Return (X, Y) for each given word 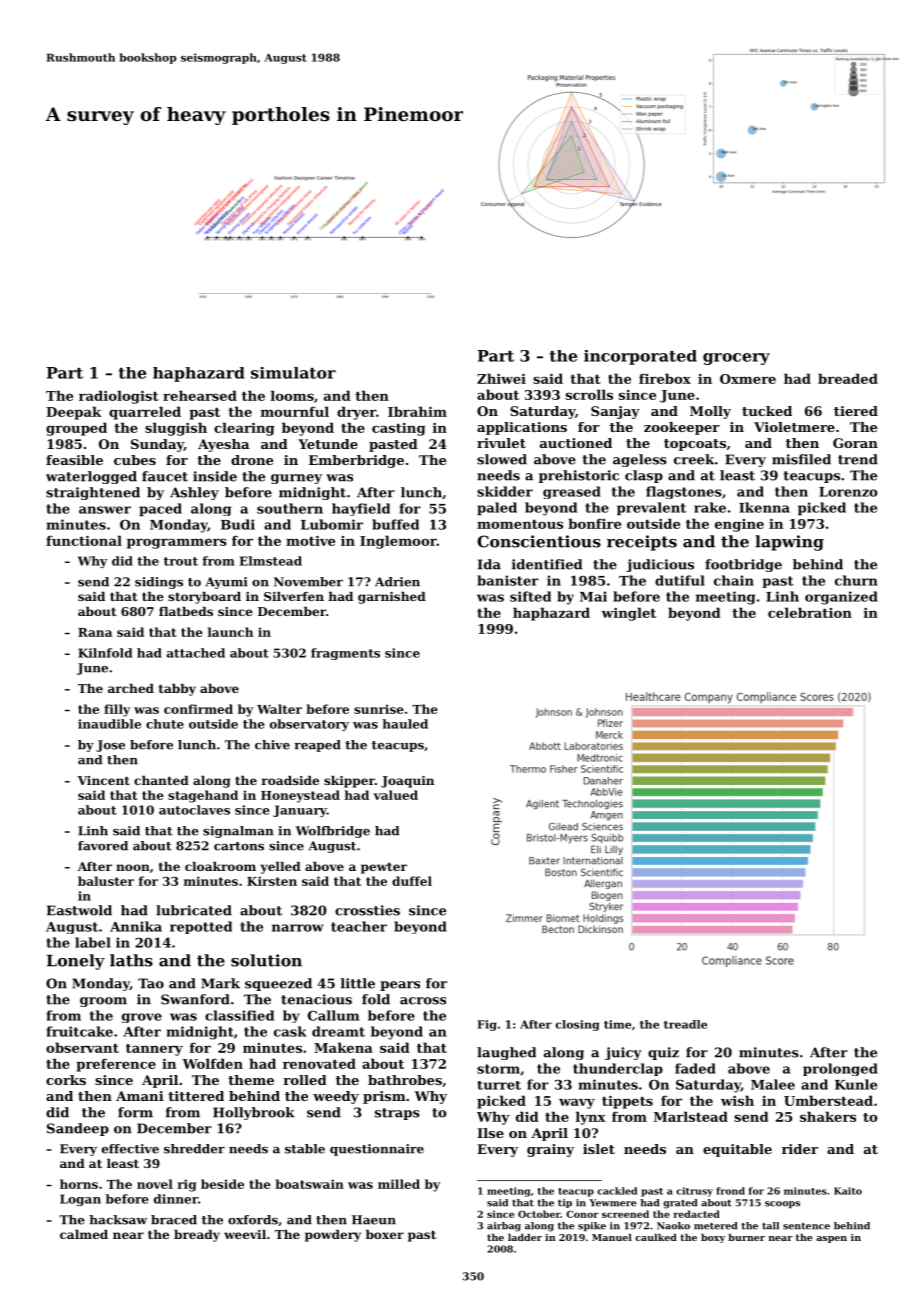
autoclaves (194, 810)
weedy (336, 1097)
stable (305, 1149)
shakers (828, 1116)
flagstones (684, 492)
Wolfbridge (333, 832)
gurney (296, 479)
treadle (685, 1024)
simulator (293, 373)
